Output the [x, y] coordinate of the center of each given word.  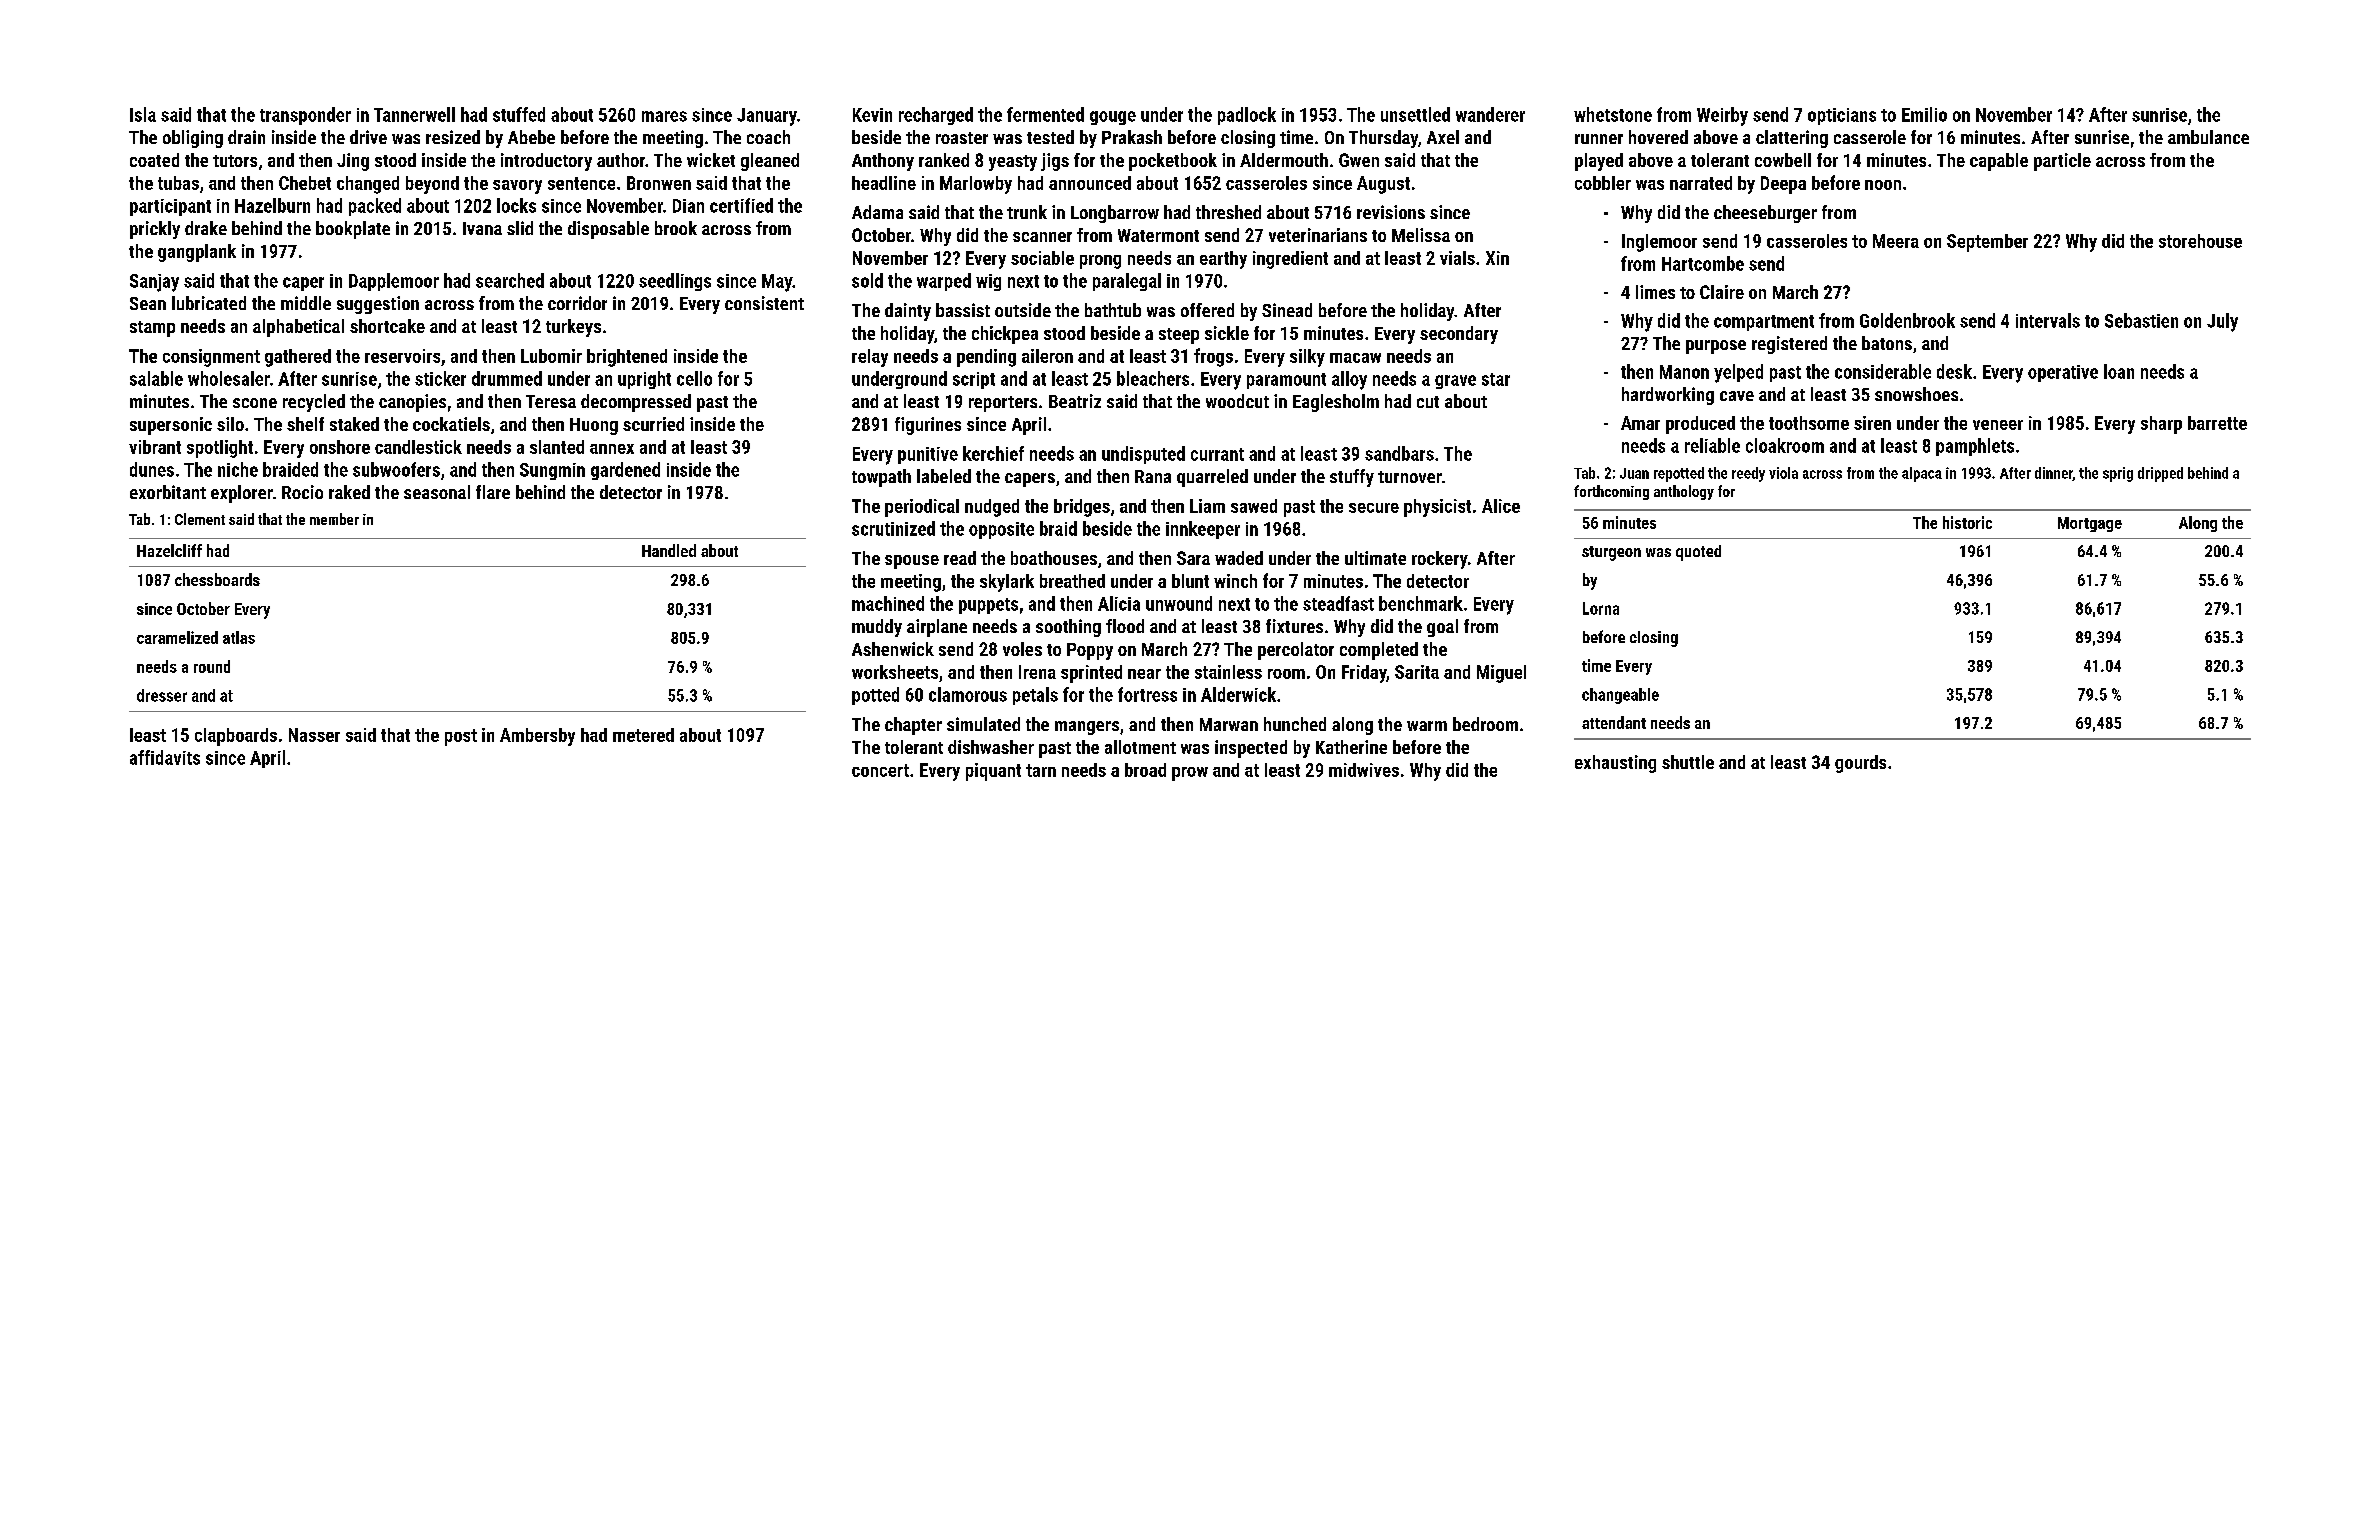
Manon [1684, 372]
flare [493, 492]
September [1987, 243]
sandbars [1399, 453]
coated [154, 160]
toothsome [1809, 423]
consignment [211, 358]
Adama [877, 212]
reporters [1003, 404]
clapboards [236, 737]
